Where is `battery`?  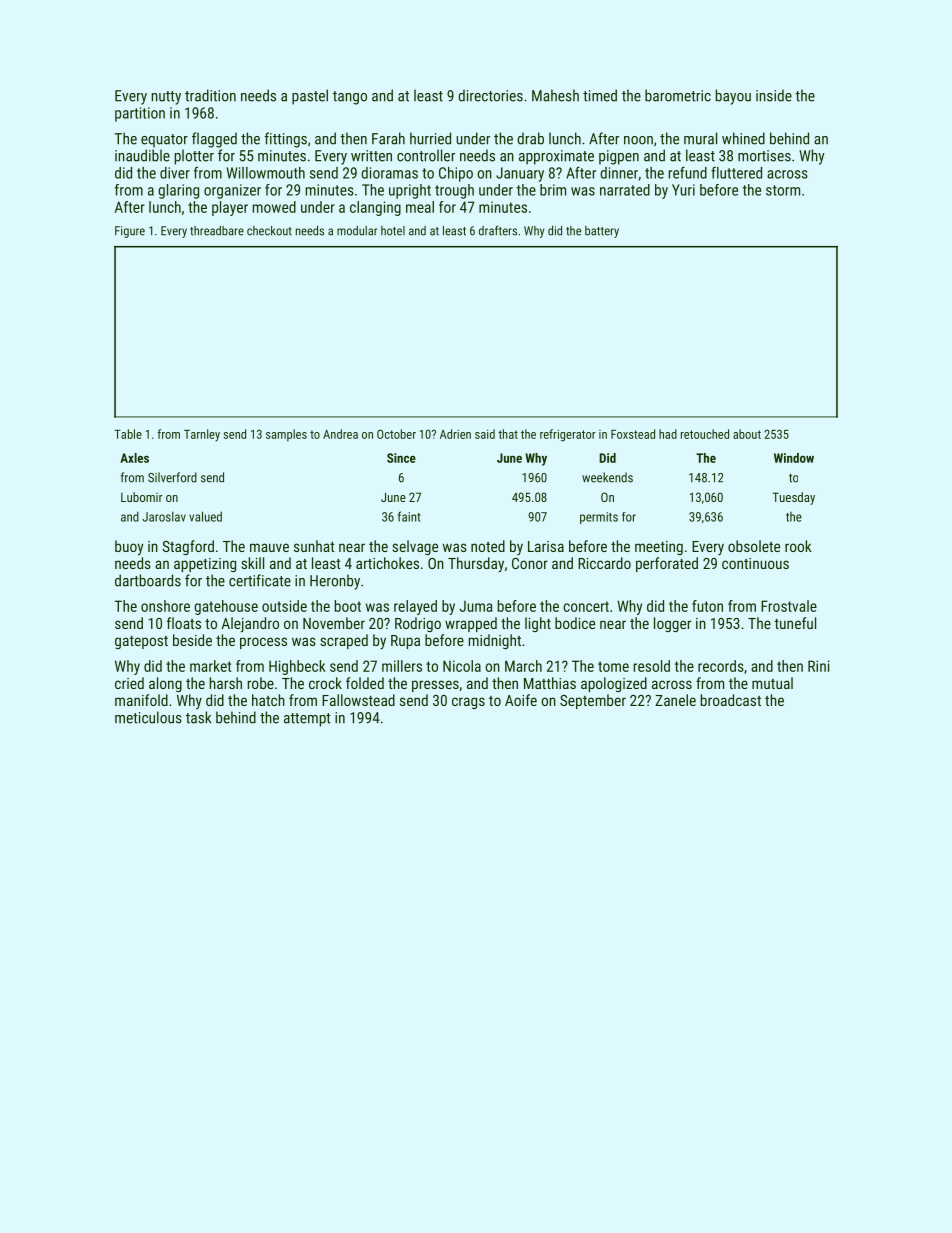 battery is located at coordinates (602, 232).
